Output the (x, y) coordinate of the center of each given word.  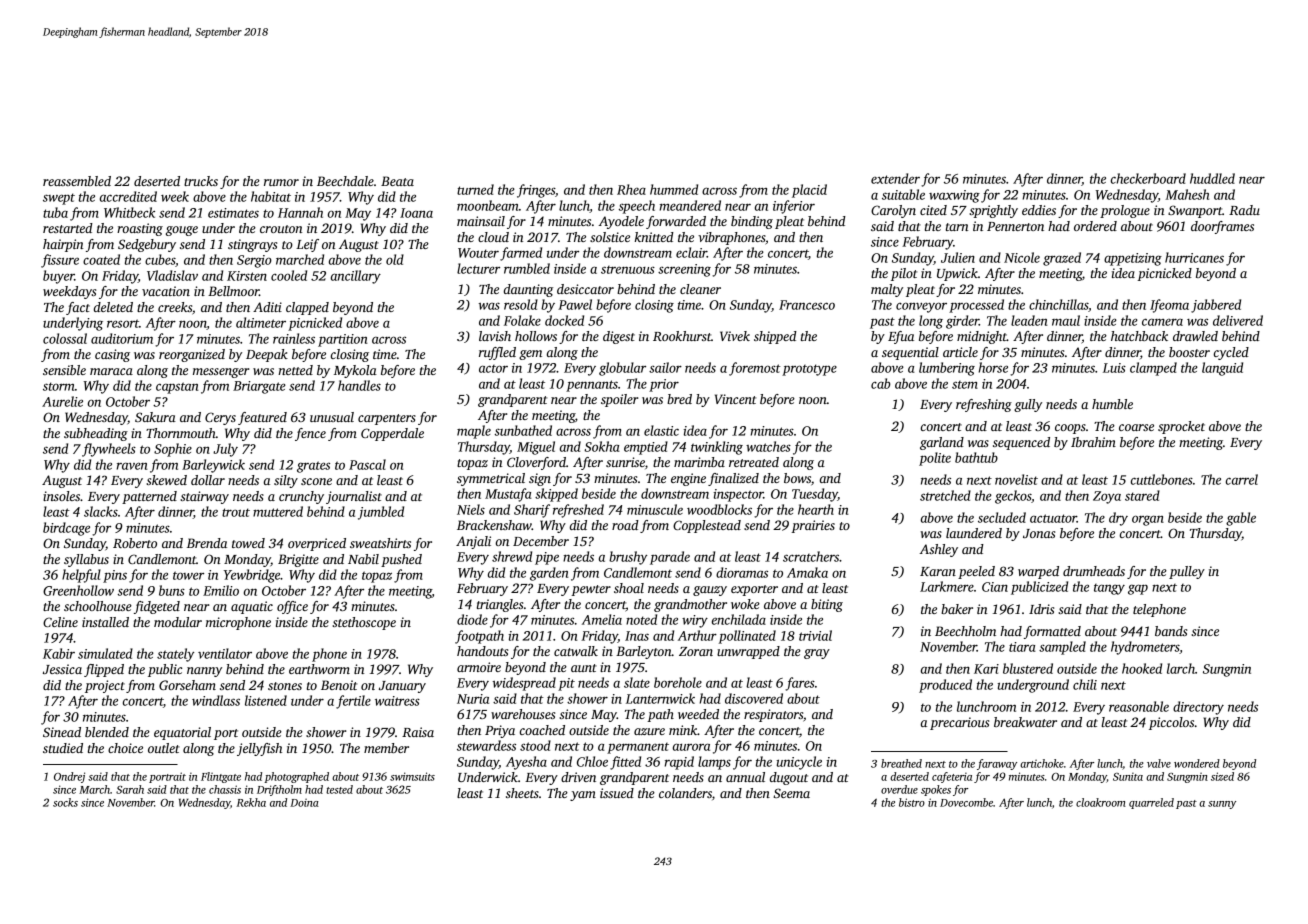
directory (1198, 708)
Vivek (735, 336)
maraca (111, 371)
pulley (1187, 572)
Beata (397, 181)
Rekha (251, 802)
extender (895, 178)
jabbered (1216, 306)
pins (115, 576)
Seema (791, 793)
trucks (201, 181)
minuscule (655, 509)
